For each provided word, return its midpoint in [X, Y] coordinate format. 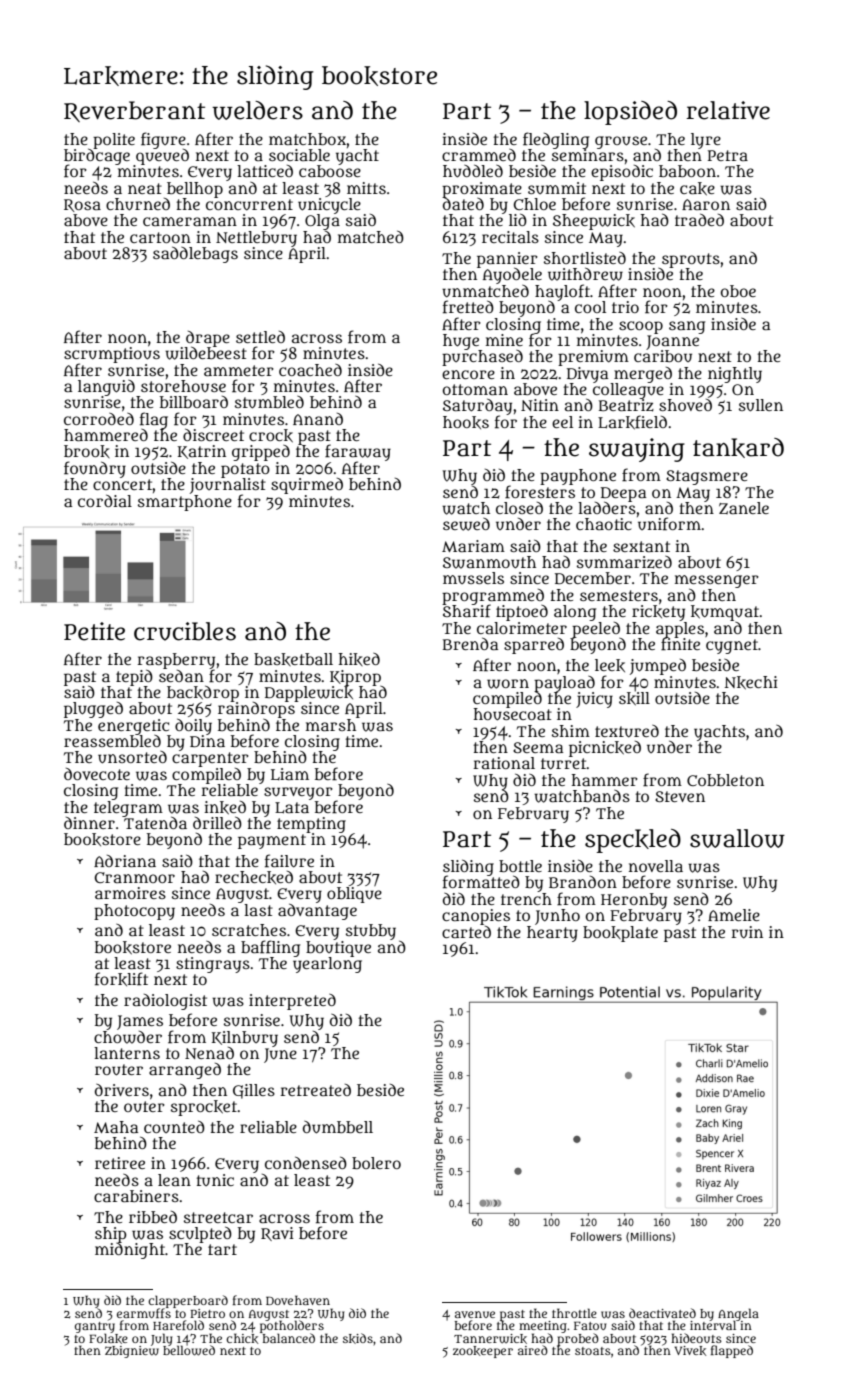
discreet [213, 434]
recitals [510, 237]
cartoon [160, 237]
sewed [466, 524]
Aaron [706, 204]
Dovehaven [298, 1300]
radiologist [165, 1002]
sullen [761, 405]
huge [461, 342]
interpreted [292, 1002]
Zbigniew [132, 1352]
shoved [685, 405]
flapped [732, 1351]
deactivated [662, 1313]
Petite [94, 631]
